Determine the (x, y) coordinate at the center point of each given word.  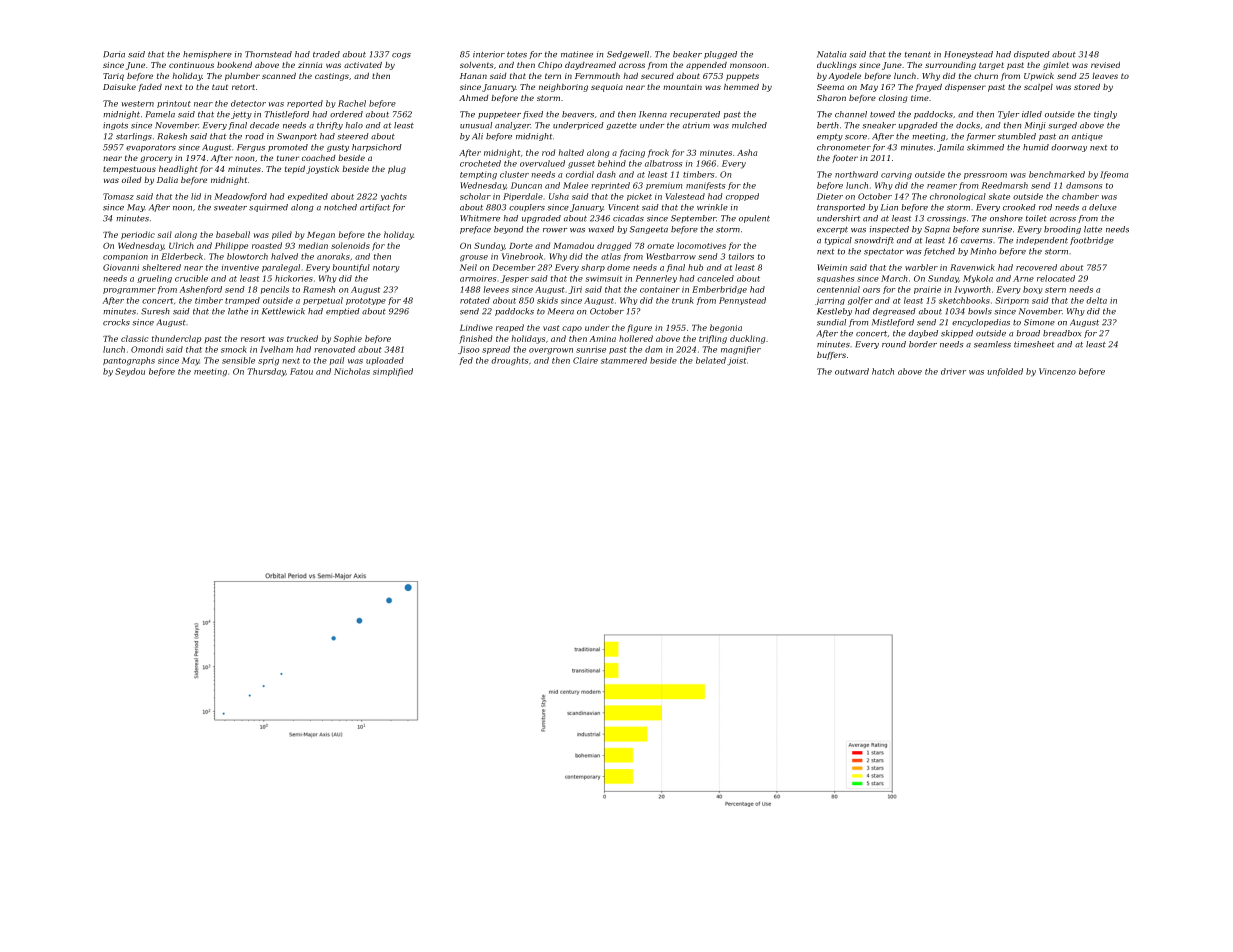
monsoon (748, 65)
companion (125, 257)
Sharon (831, 98)
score (856, 137)
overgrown (551, 351)
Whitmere (480, 218)
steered (353, 136)
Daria (114, 54)
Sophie (348, 339)
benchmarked (1057, 174)
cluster (514, 174)
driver (953, 371)
